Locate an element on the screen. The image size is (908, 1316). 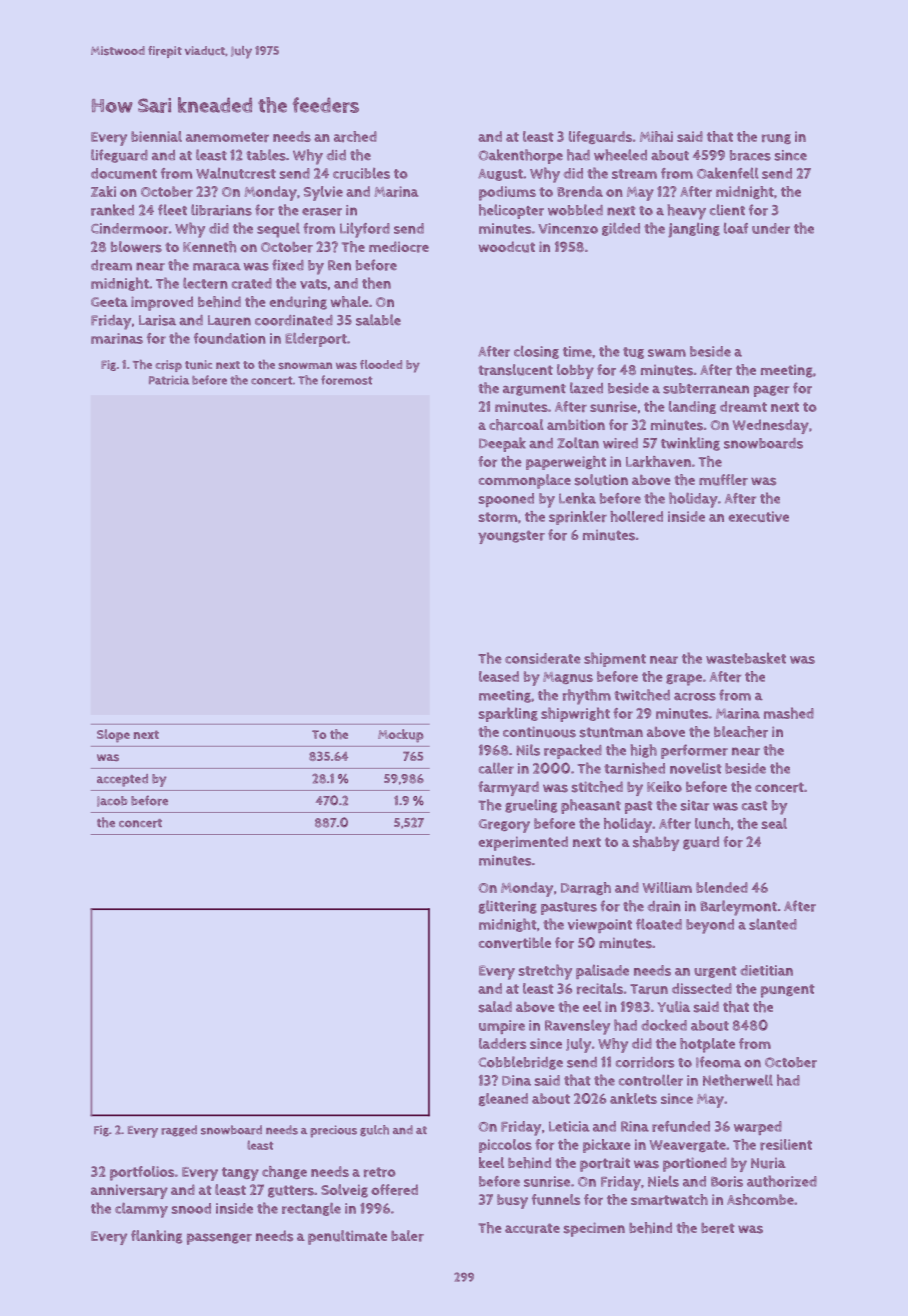
Patricia is located at coordinates (169, 380).
